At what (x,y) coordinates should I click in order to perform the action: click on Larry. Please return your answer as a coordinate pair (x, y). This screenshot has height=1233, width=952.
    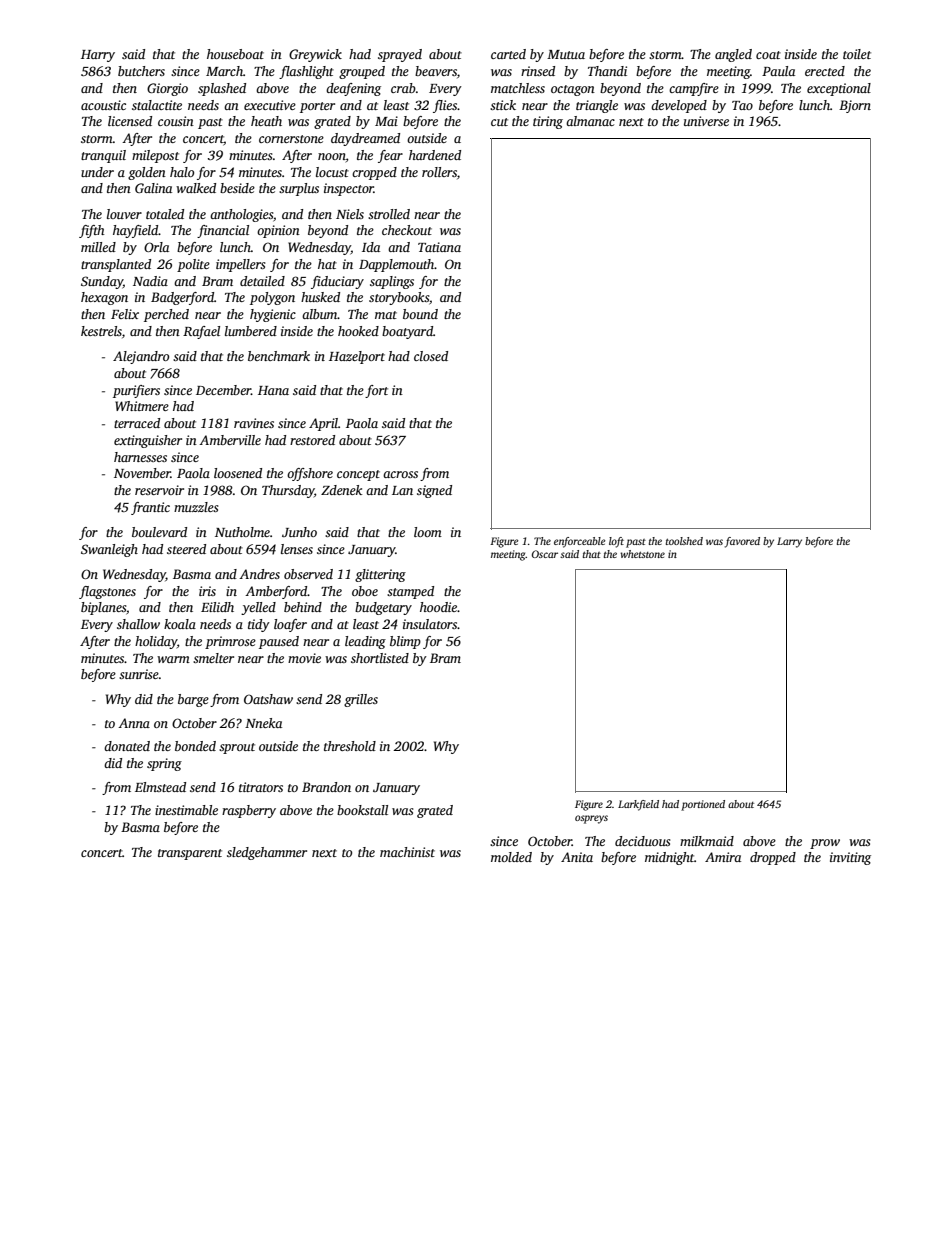
    Looking at the image, I should click on (789, 542).
